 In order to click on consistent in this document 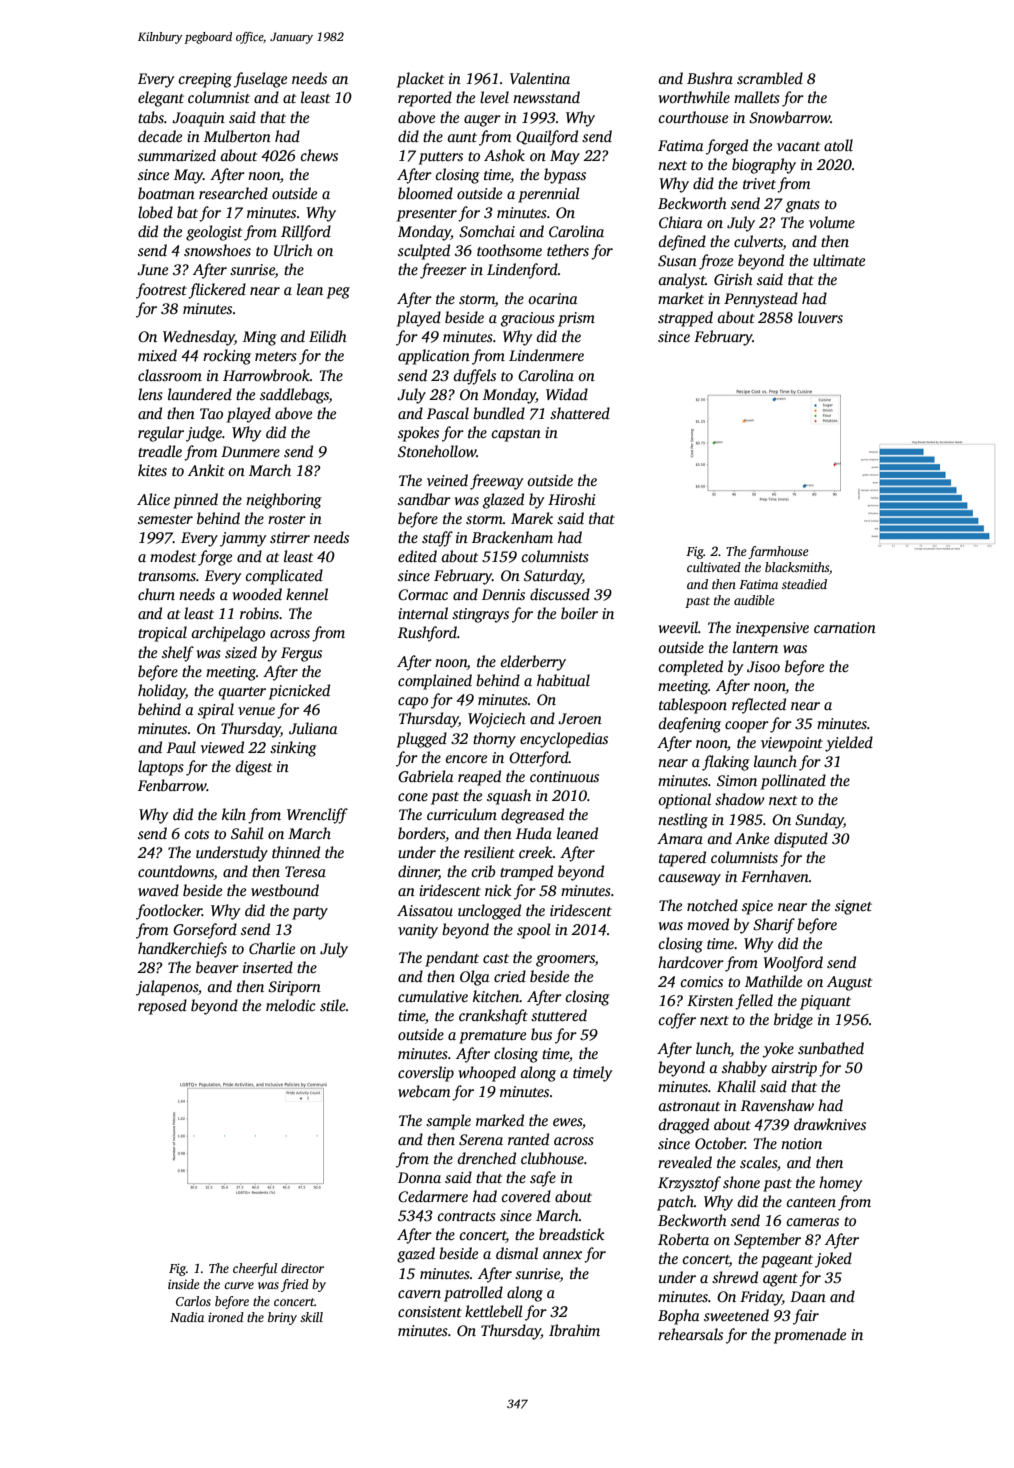, I will do `click(430, 1311)`.
